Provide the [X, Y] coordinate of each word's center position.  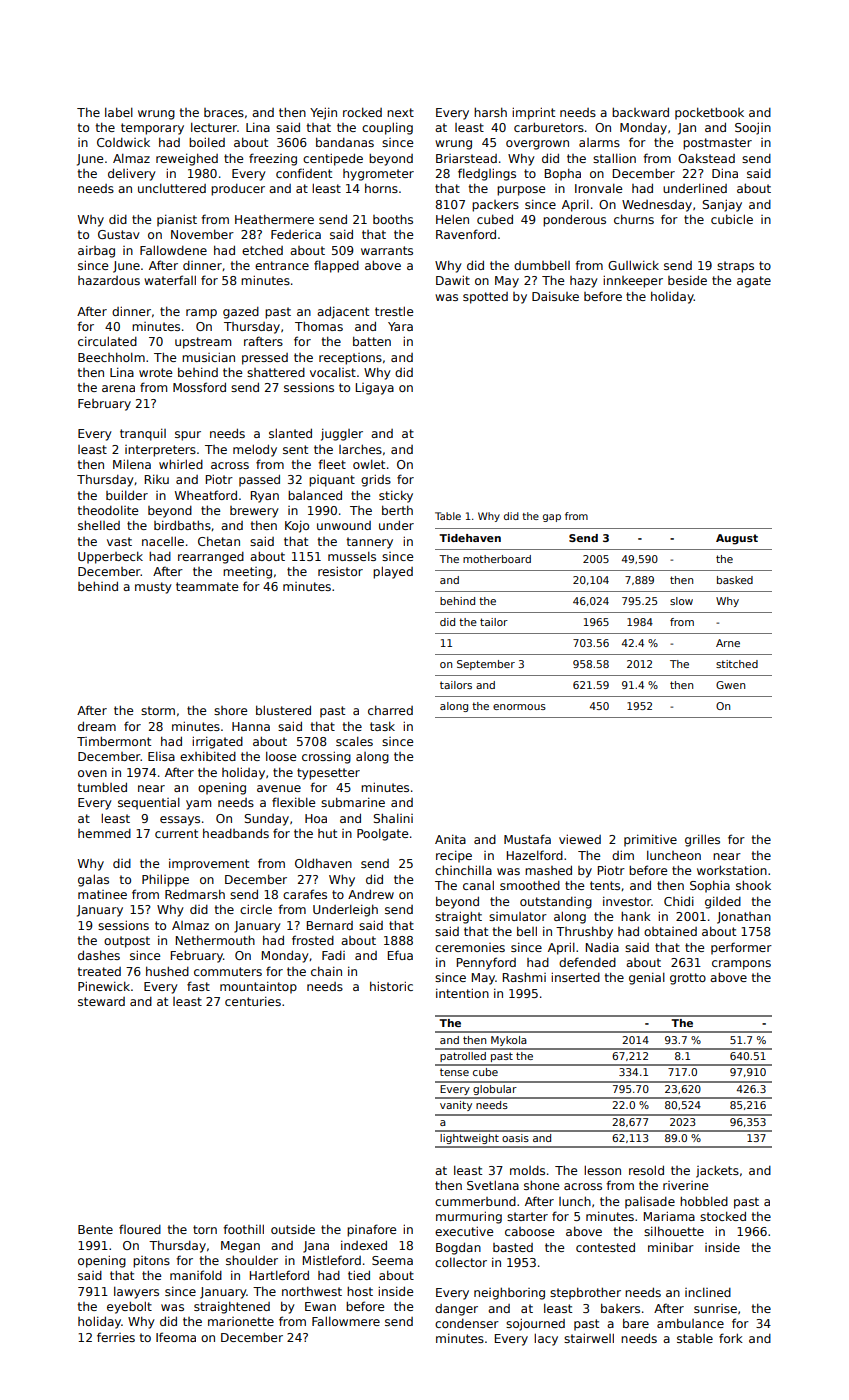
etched [262, 250]
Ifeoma [176, 1337]
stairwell [589, 1338]
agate [754, 282]
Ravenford [466, 234]
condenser [467, 1323]
